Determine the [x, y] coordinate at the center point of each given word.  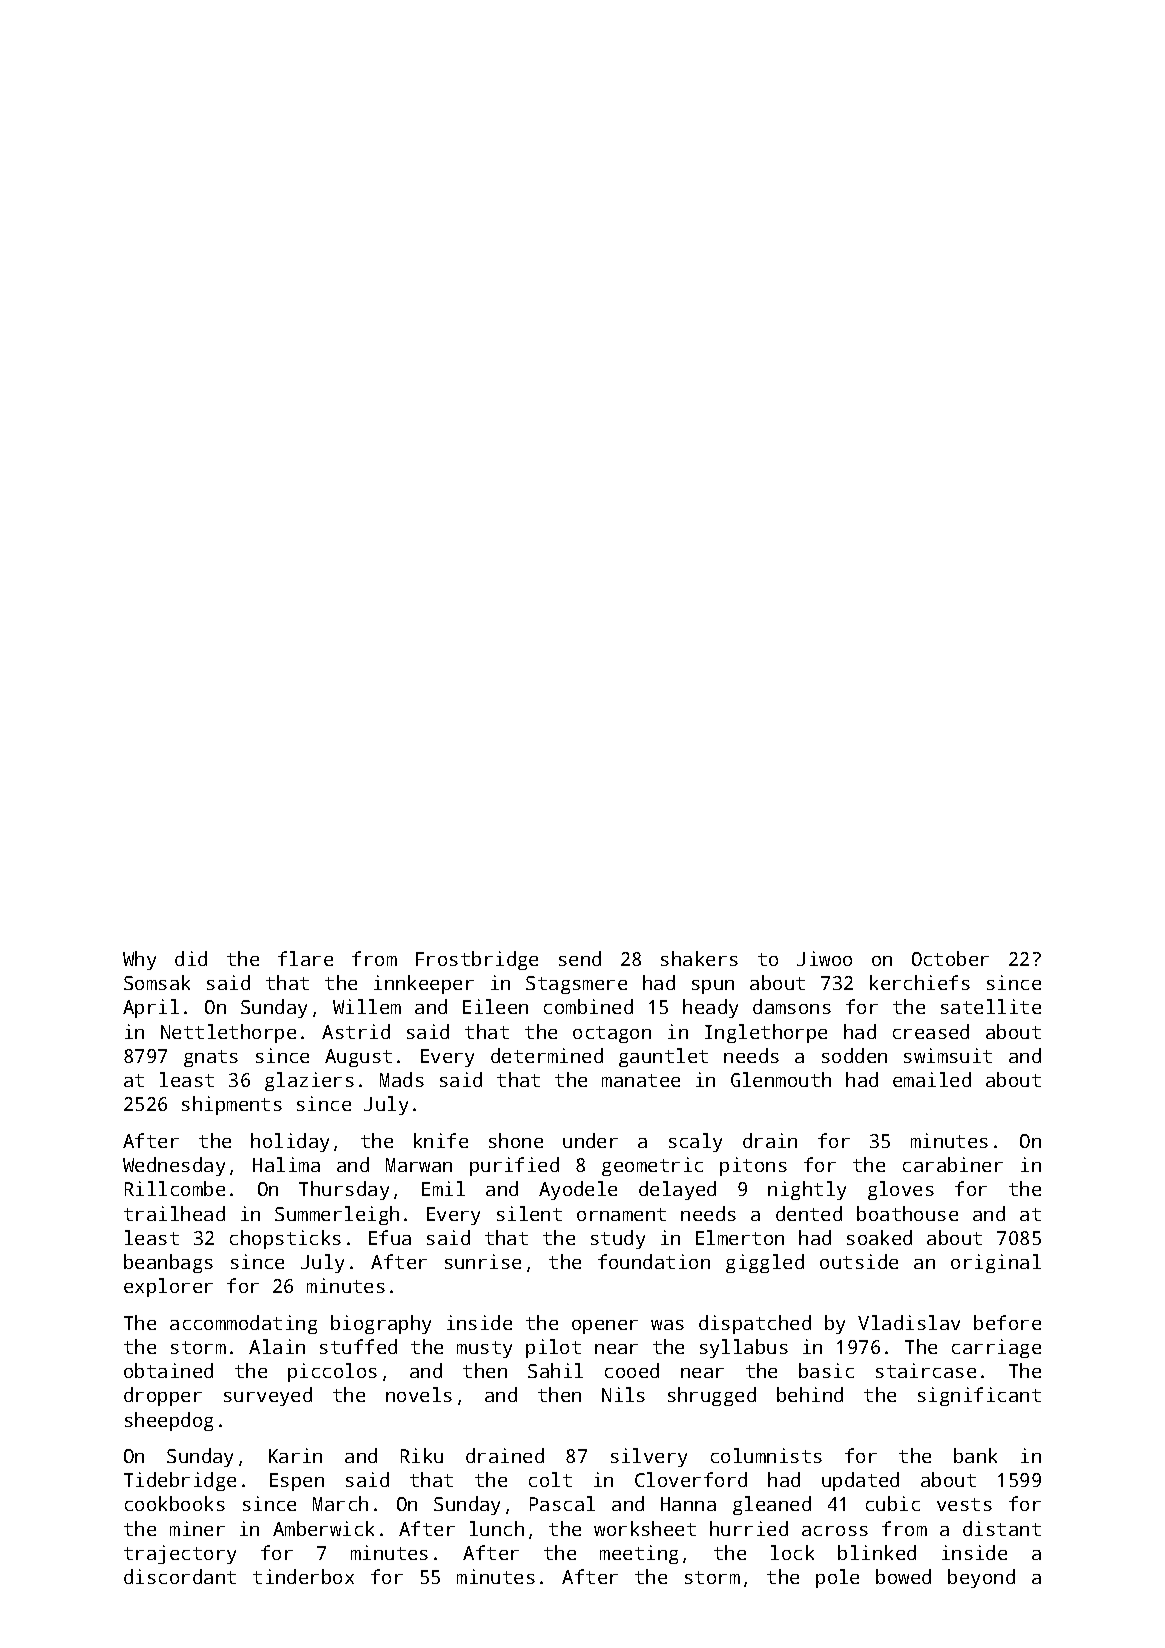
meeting [639, 1554]
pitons [753, 1166]
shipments [232, 1105]
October [950, 958]
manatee [641, 1080]
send [580, 958]
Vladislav [909, 1322]
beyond [981, 1578]
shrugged [712, 1396]
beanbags [168, 1263]
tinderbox [303, 1576]
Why [139, 960]
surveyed [268, 1396]
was [667, 1325]
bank [975, 1455]
